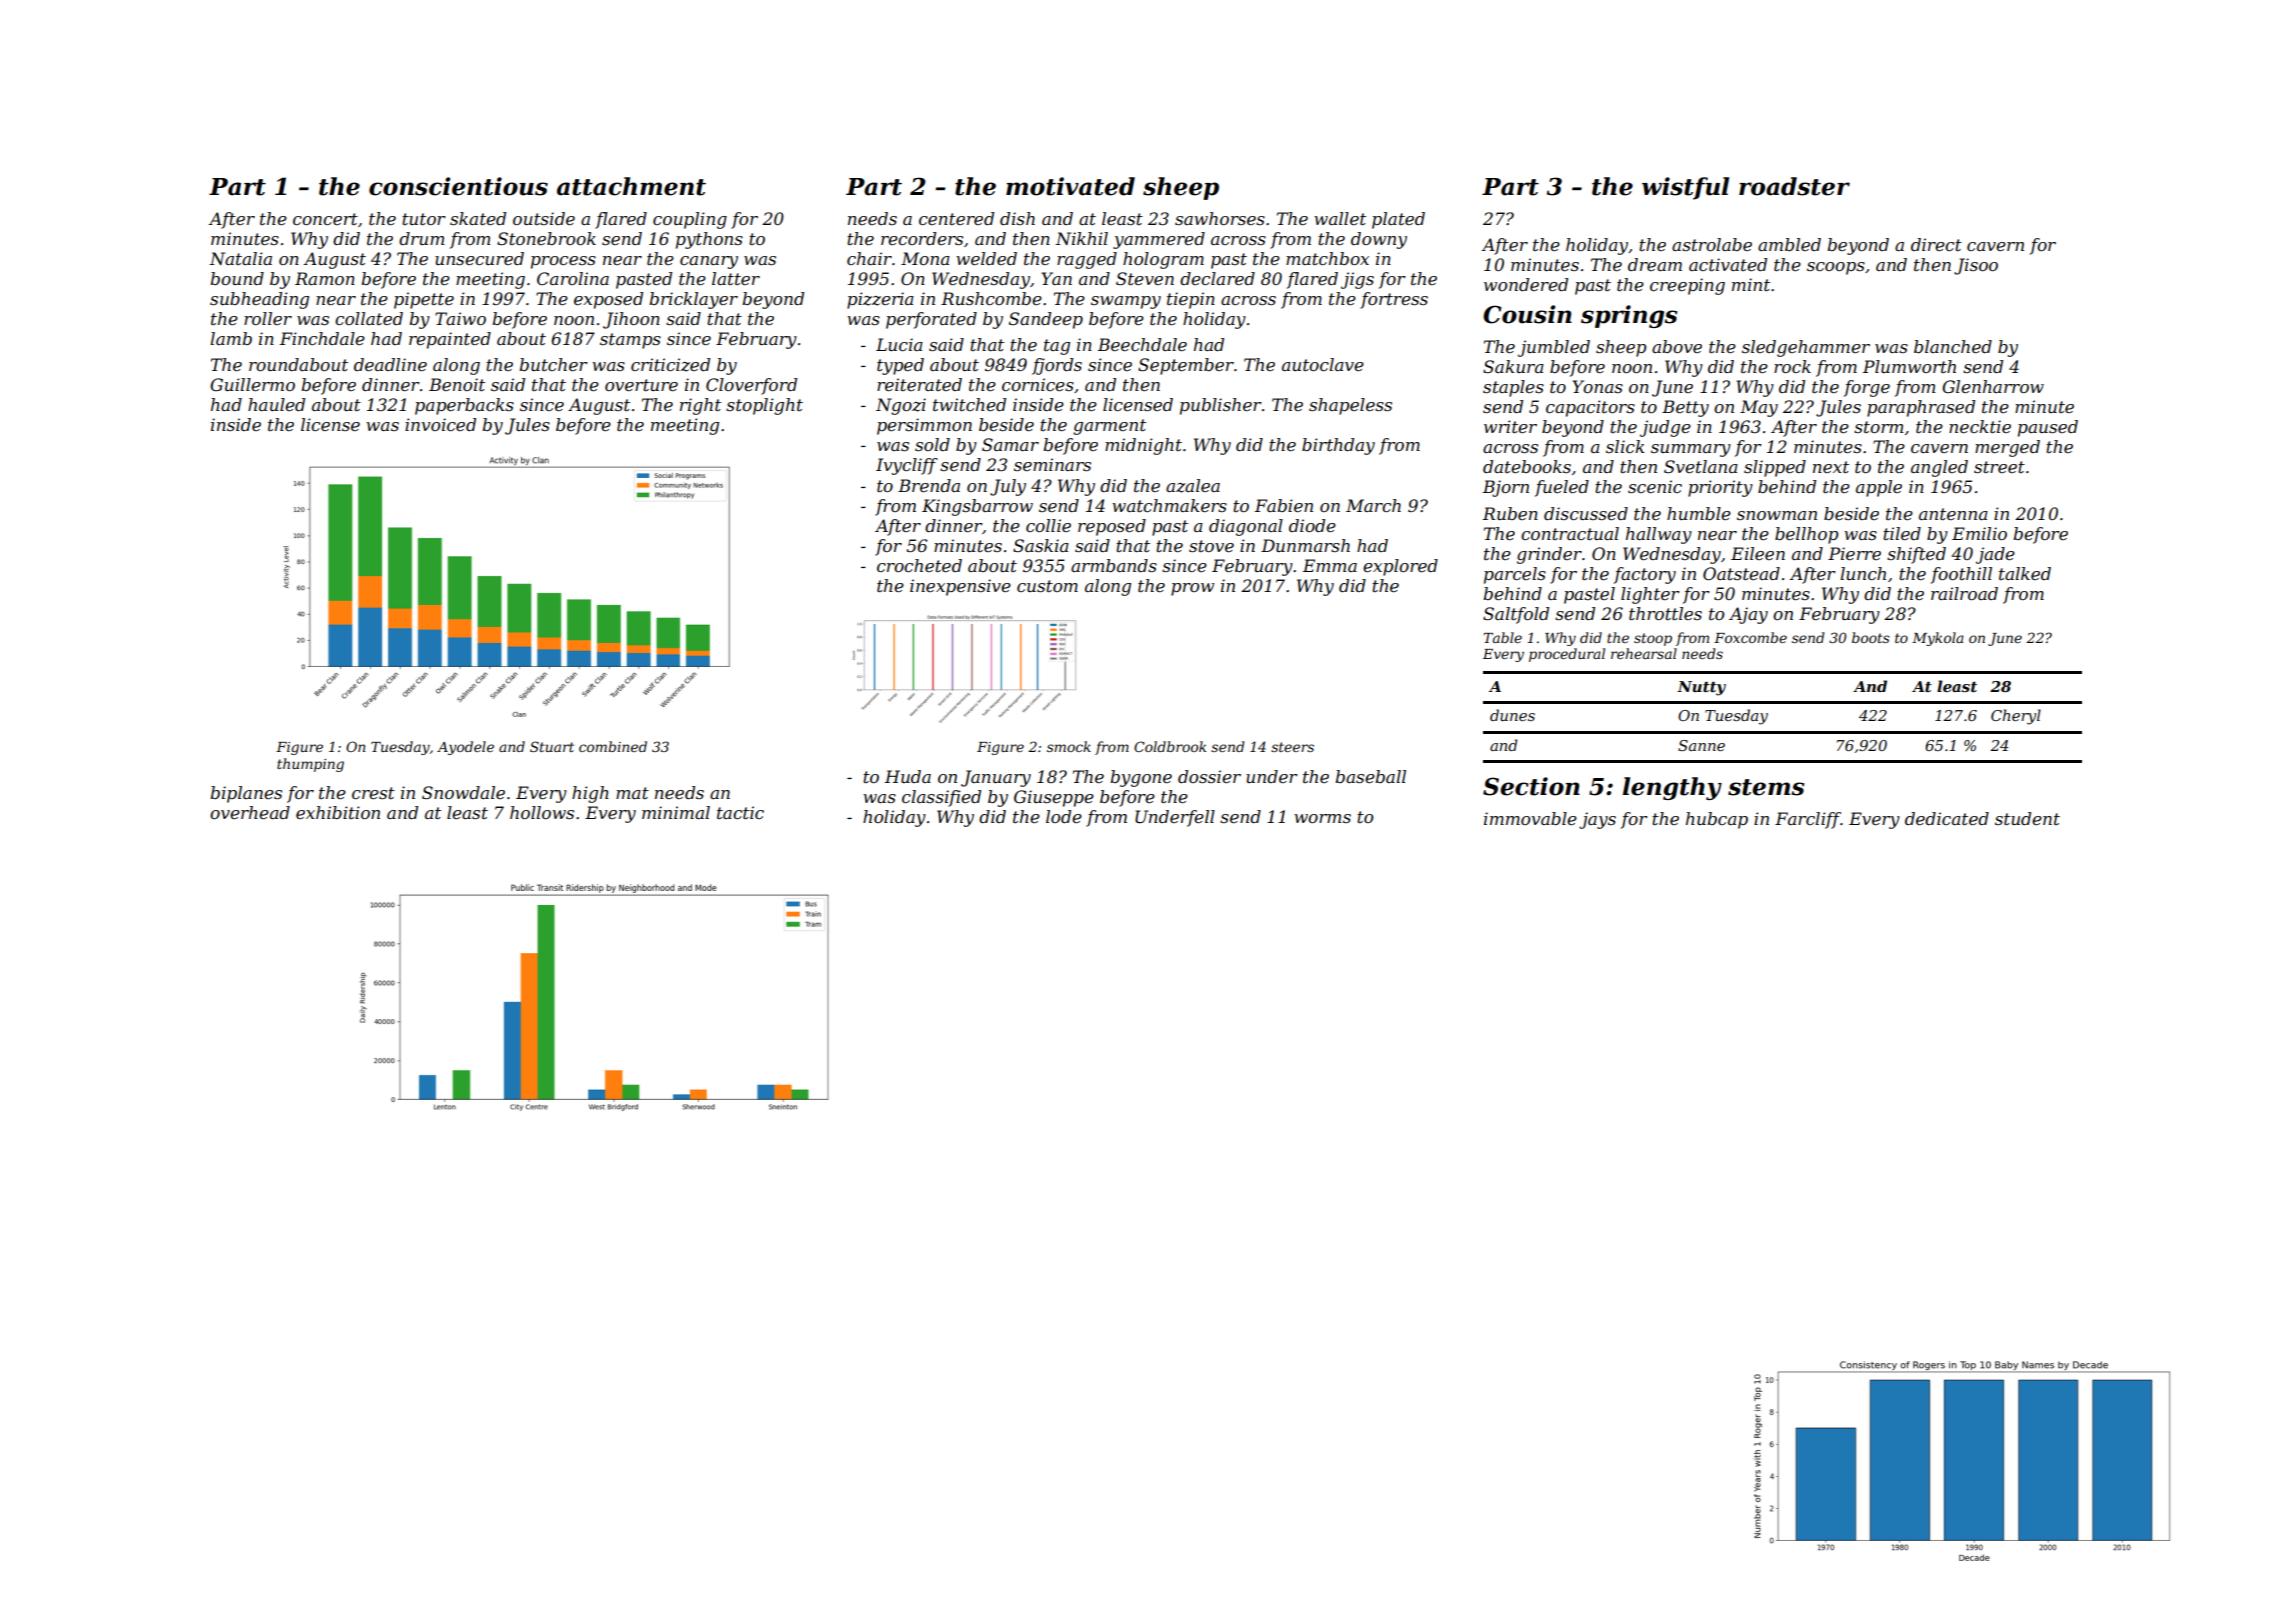 The width and height of the image is (2292, 1620). What do you see at coordinates (465, 748) in the image?
I see `Ayodele` at bounding box center [465, 748].
